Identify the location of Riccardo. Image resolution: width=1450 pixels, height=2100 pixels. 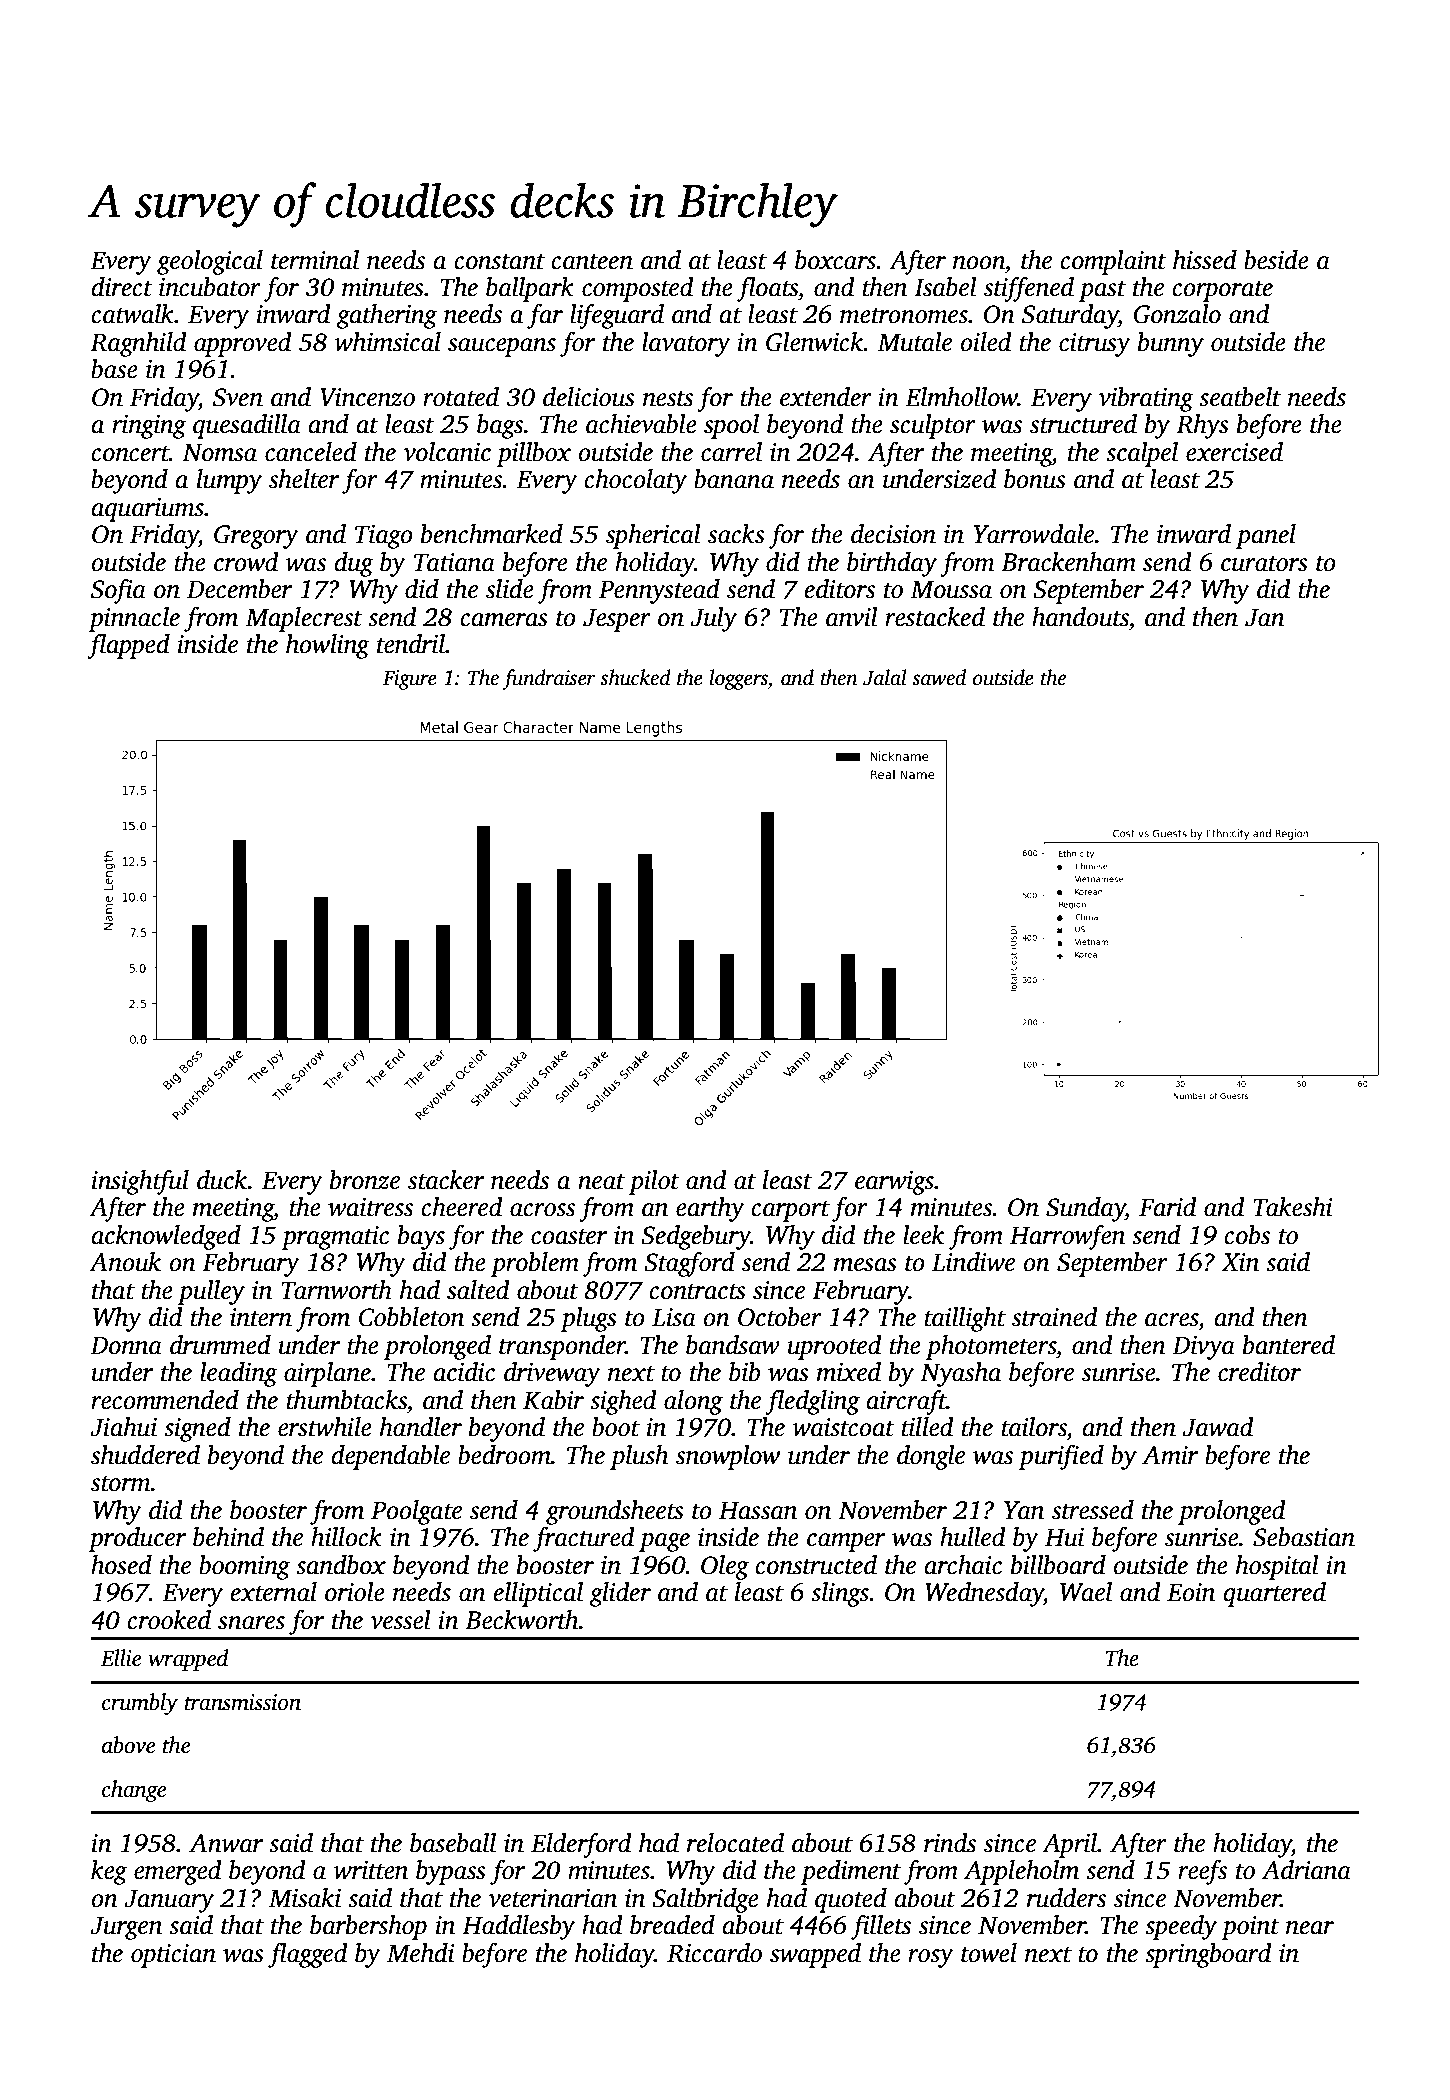
(714, 1953).
